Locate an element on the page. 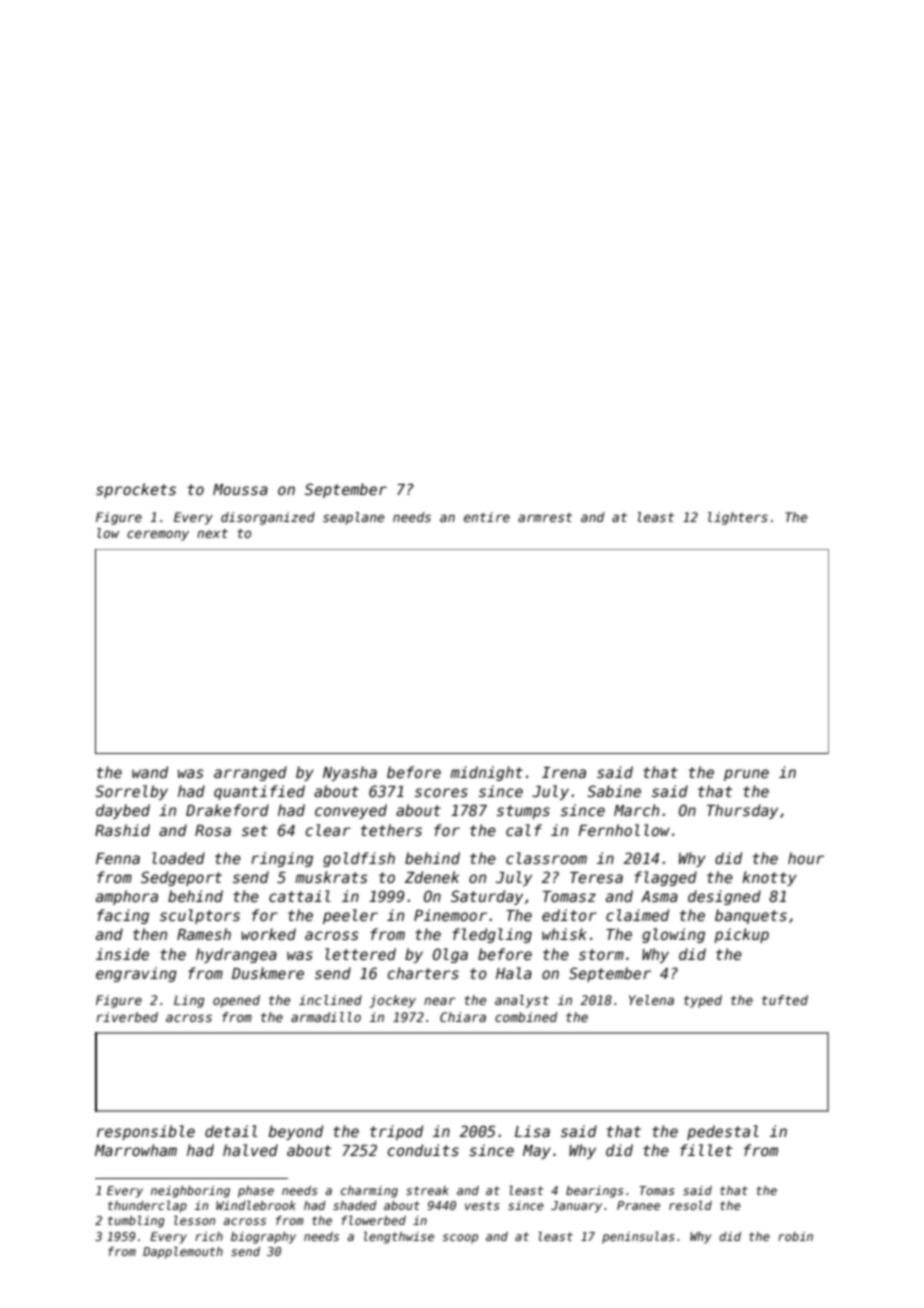  Pinemoor is located at coordinates (450, 915).
